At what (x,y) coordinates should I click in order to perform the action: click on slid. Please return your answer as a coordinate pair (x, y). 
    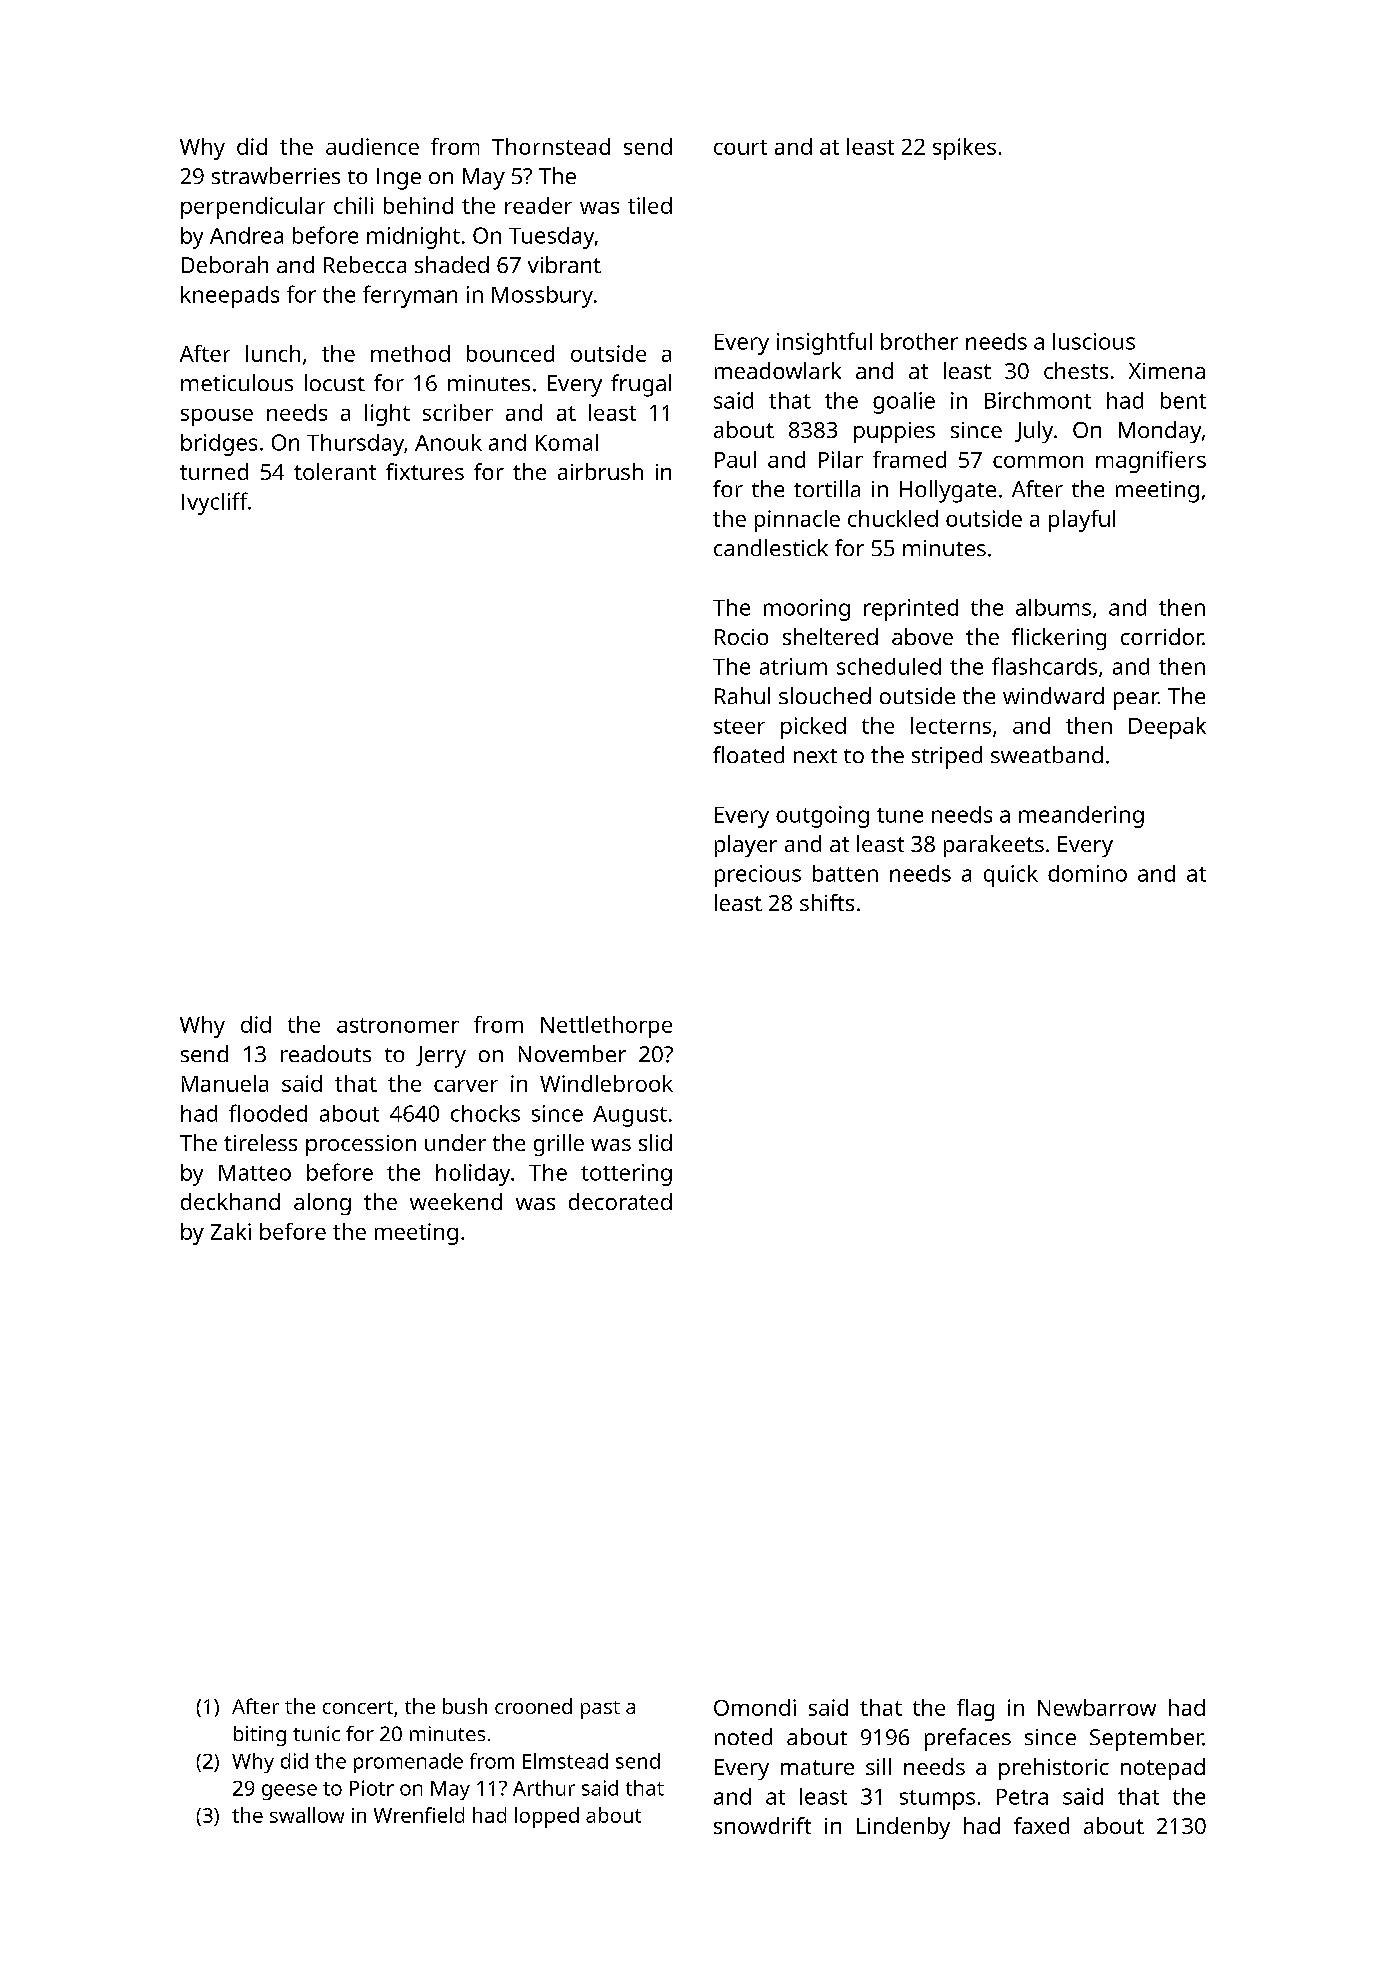
    Looking at the image, I should click on (655, 1142).
